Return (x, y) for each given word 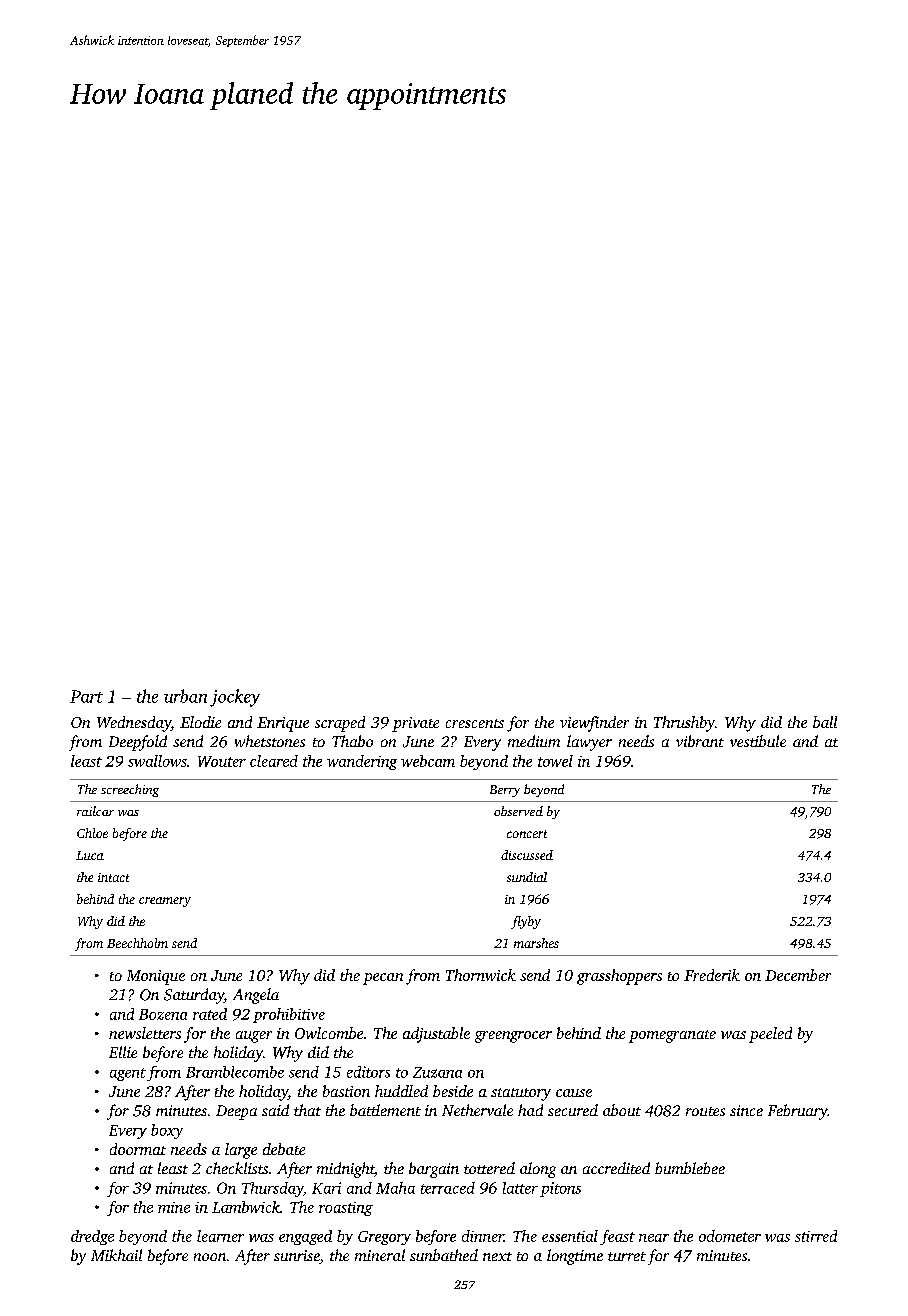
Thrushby (684, 724)
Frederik (712, 975)
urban (185, 696)
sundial (527, 877)
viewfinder (594, 724)
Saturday (194, 996)
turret (627, 1256)
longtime (575, 1257)
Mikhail (116, 1255)
